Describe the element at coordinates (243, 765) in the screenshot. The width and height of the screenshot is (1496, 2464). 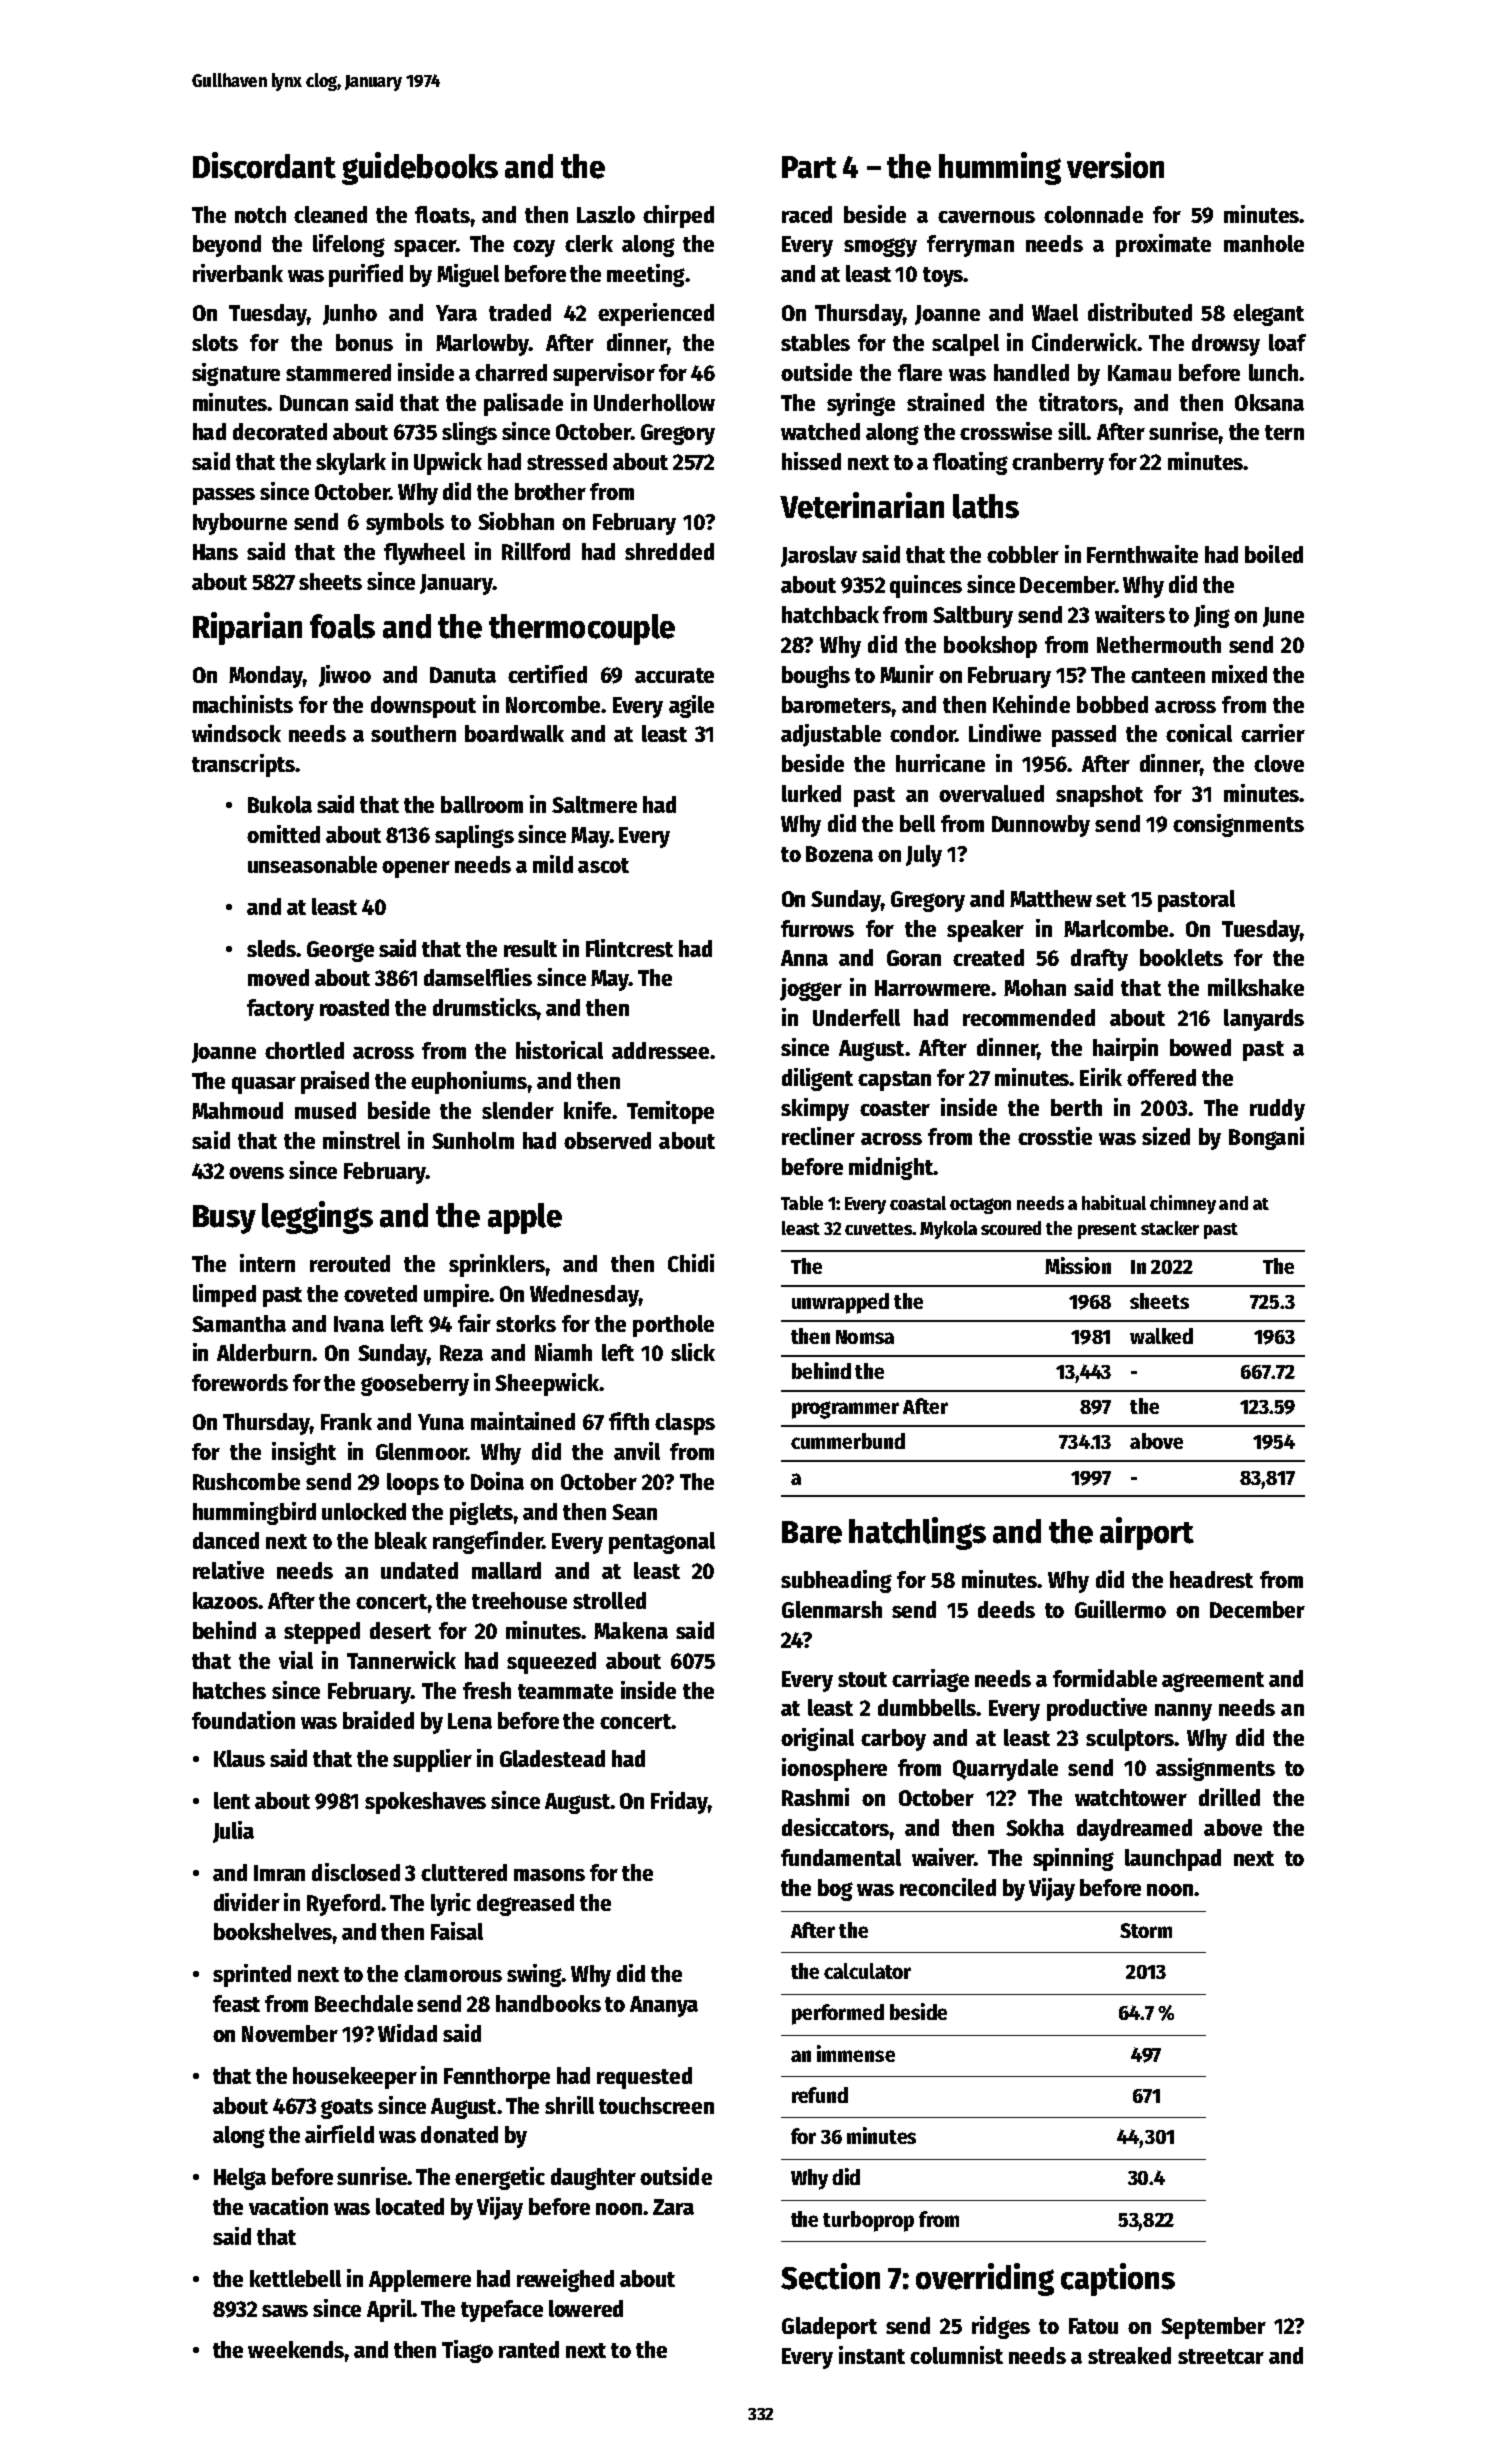
I see `transcripts` at that location.
